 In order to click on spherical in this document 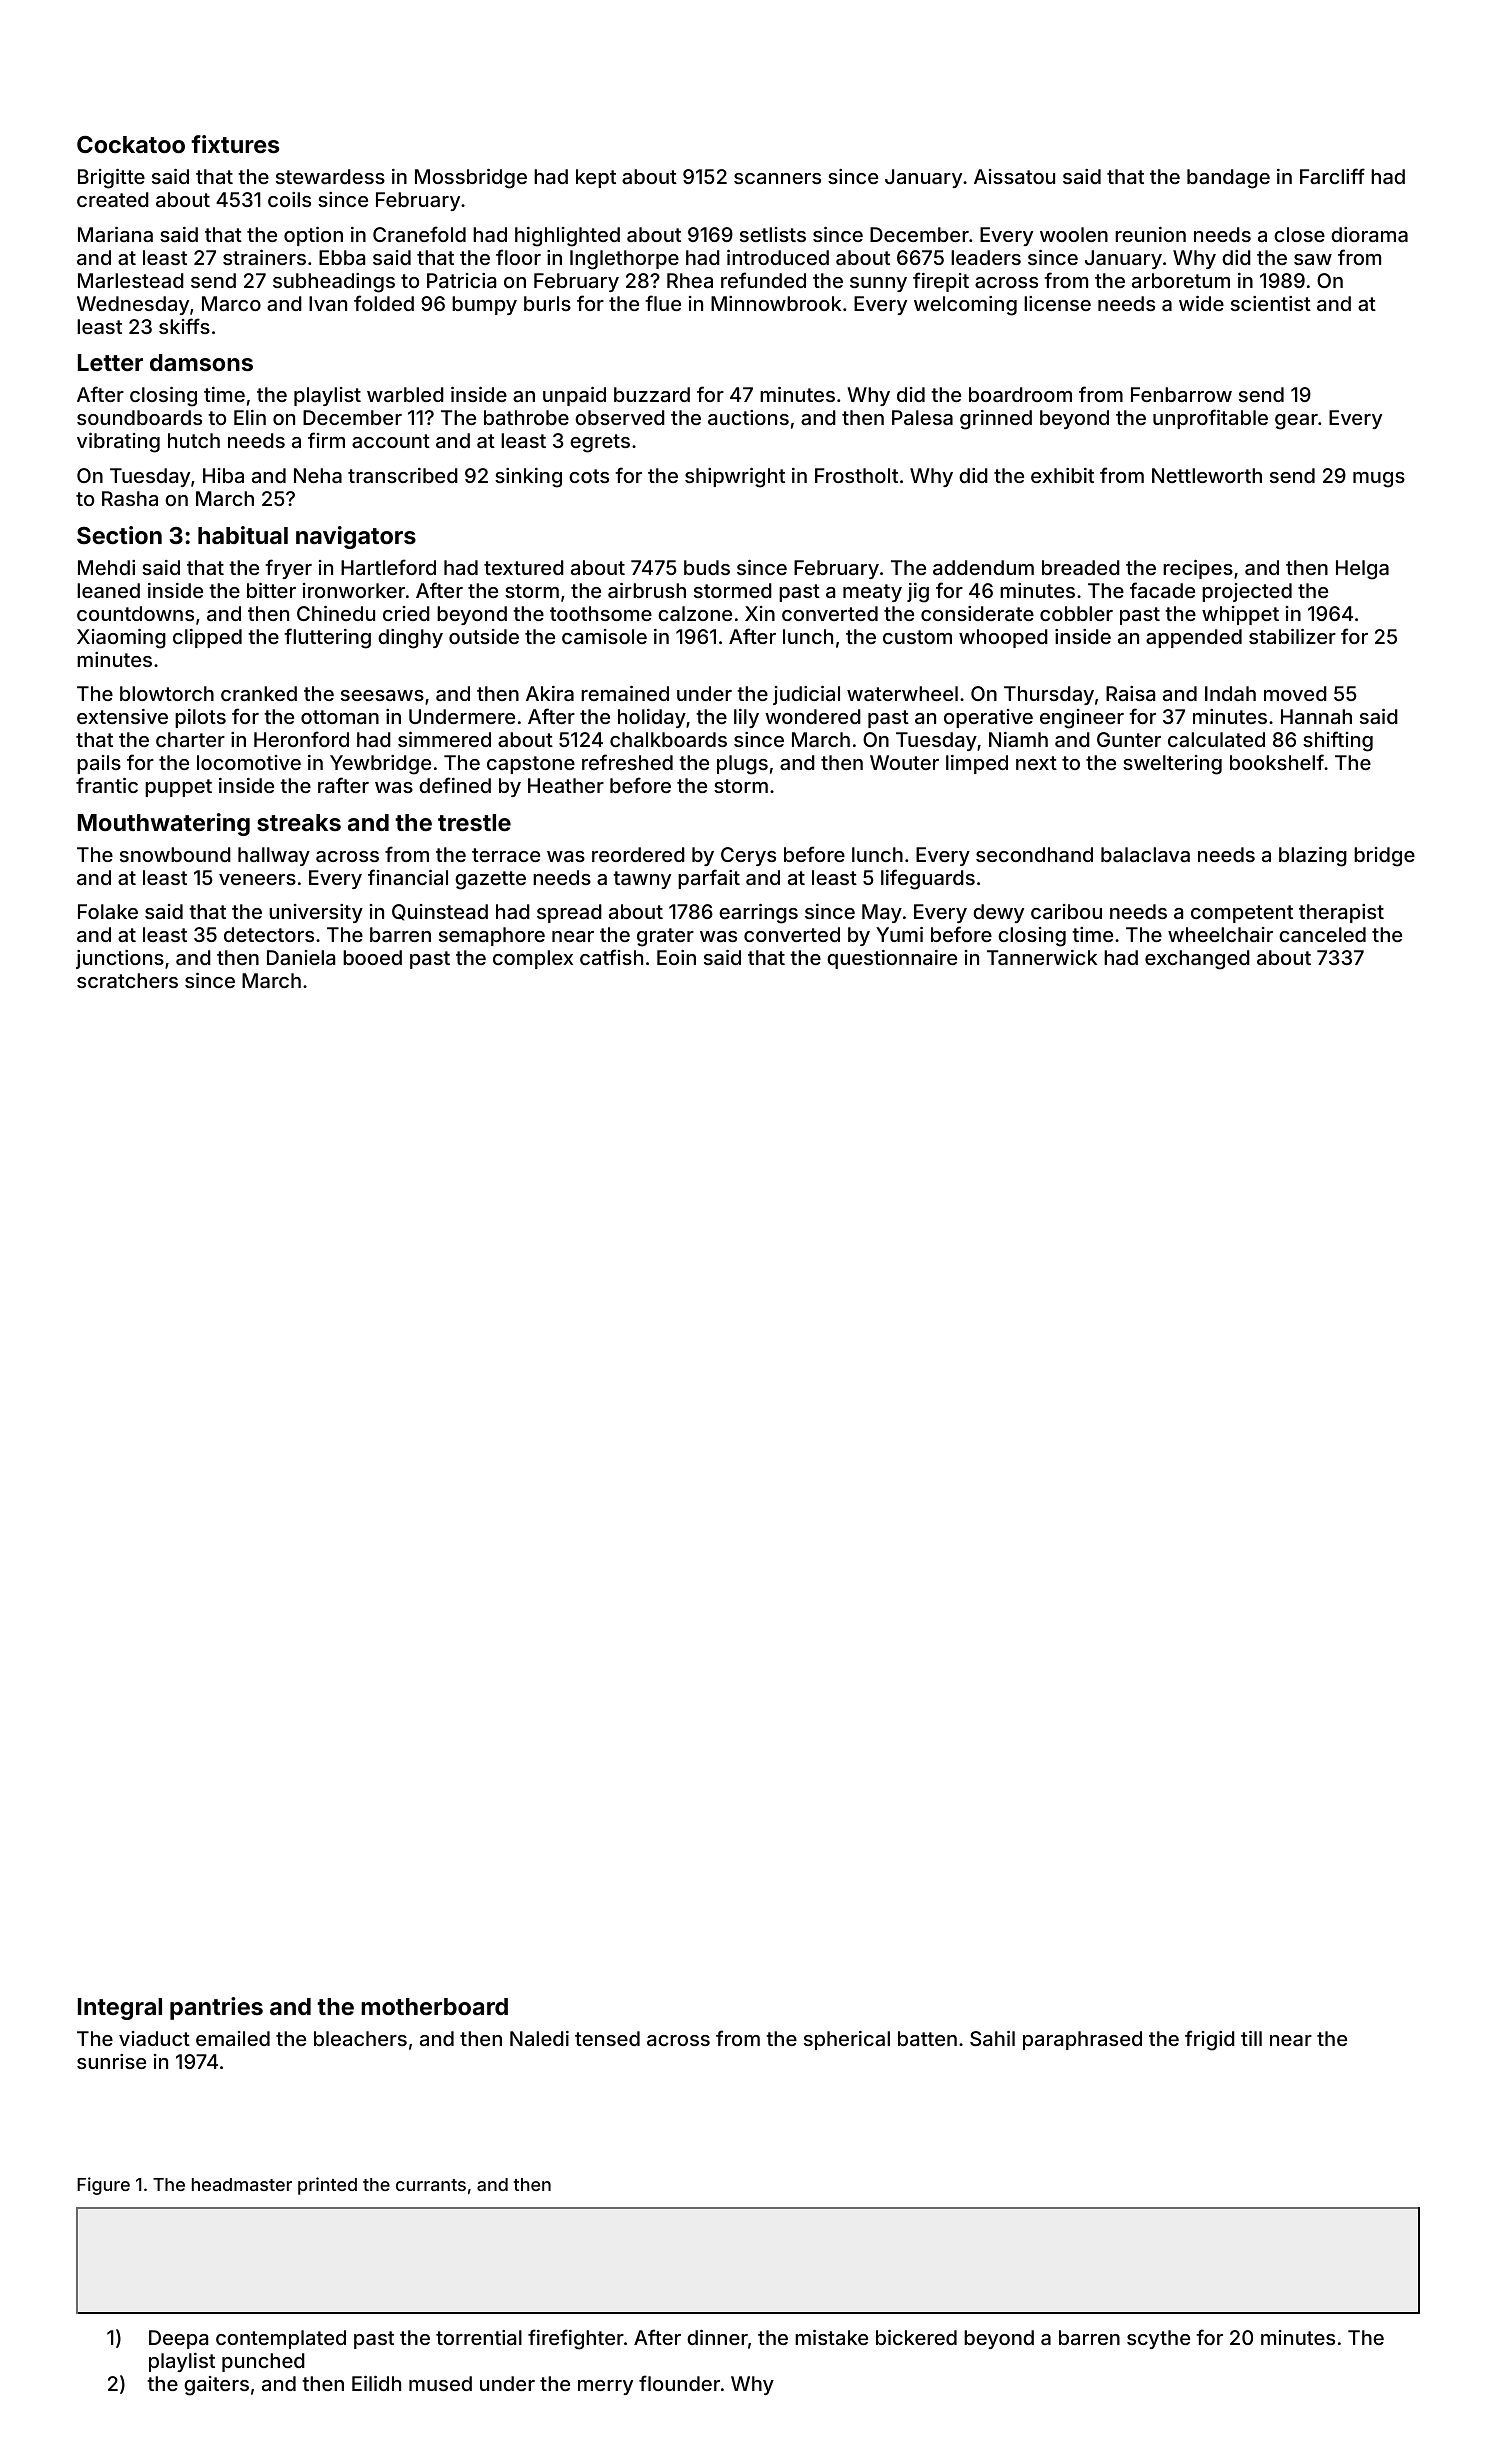, I will do `click(847, 2040)`.
